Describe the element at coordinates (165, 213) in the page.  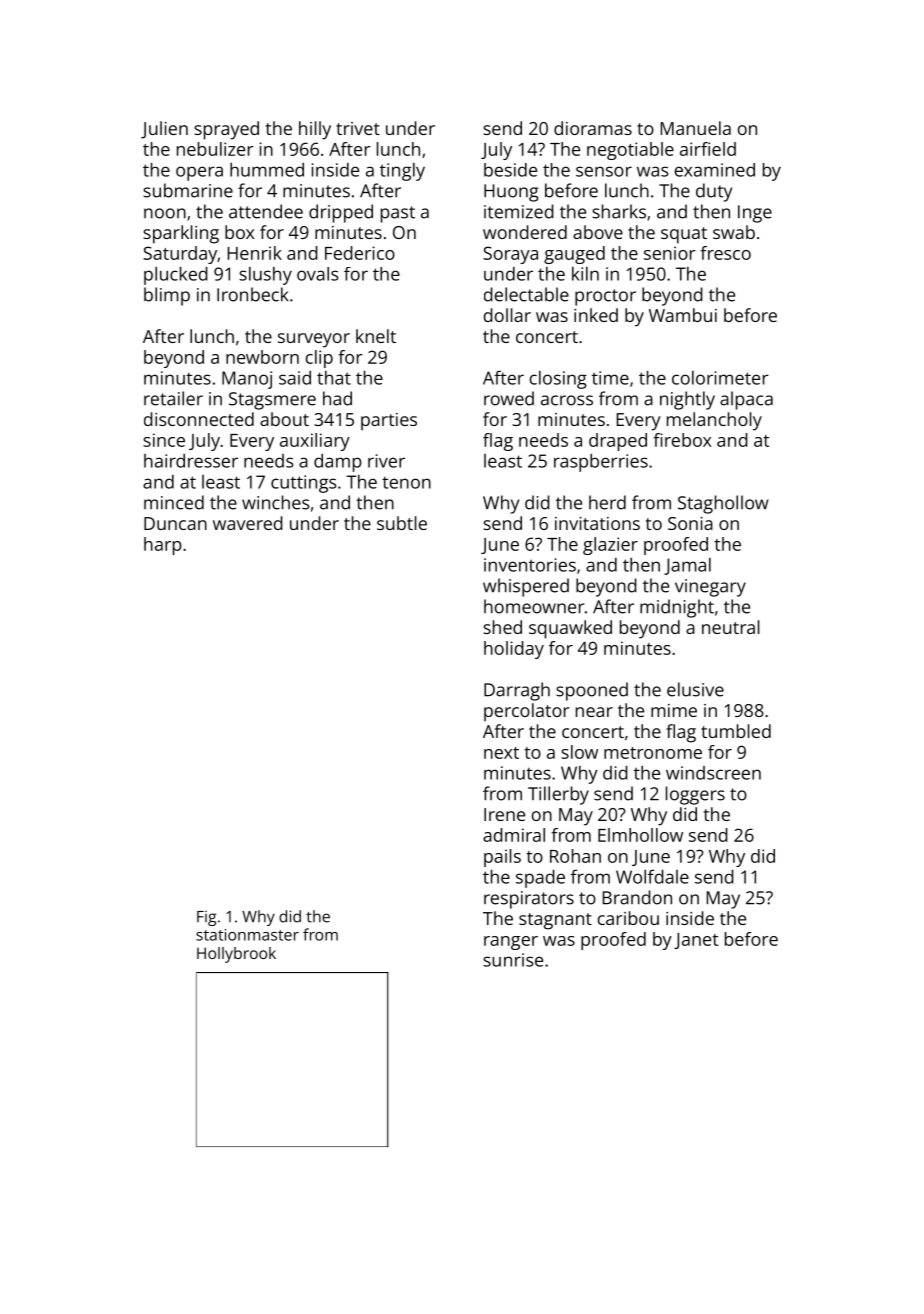
I see `noon` at that location.
